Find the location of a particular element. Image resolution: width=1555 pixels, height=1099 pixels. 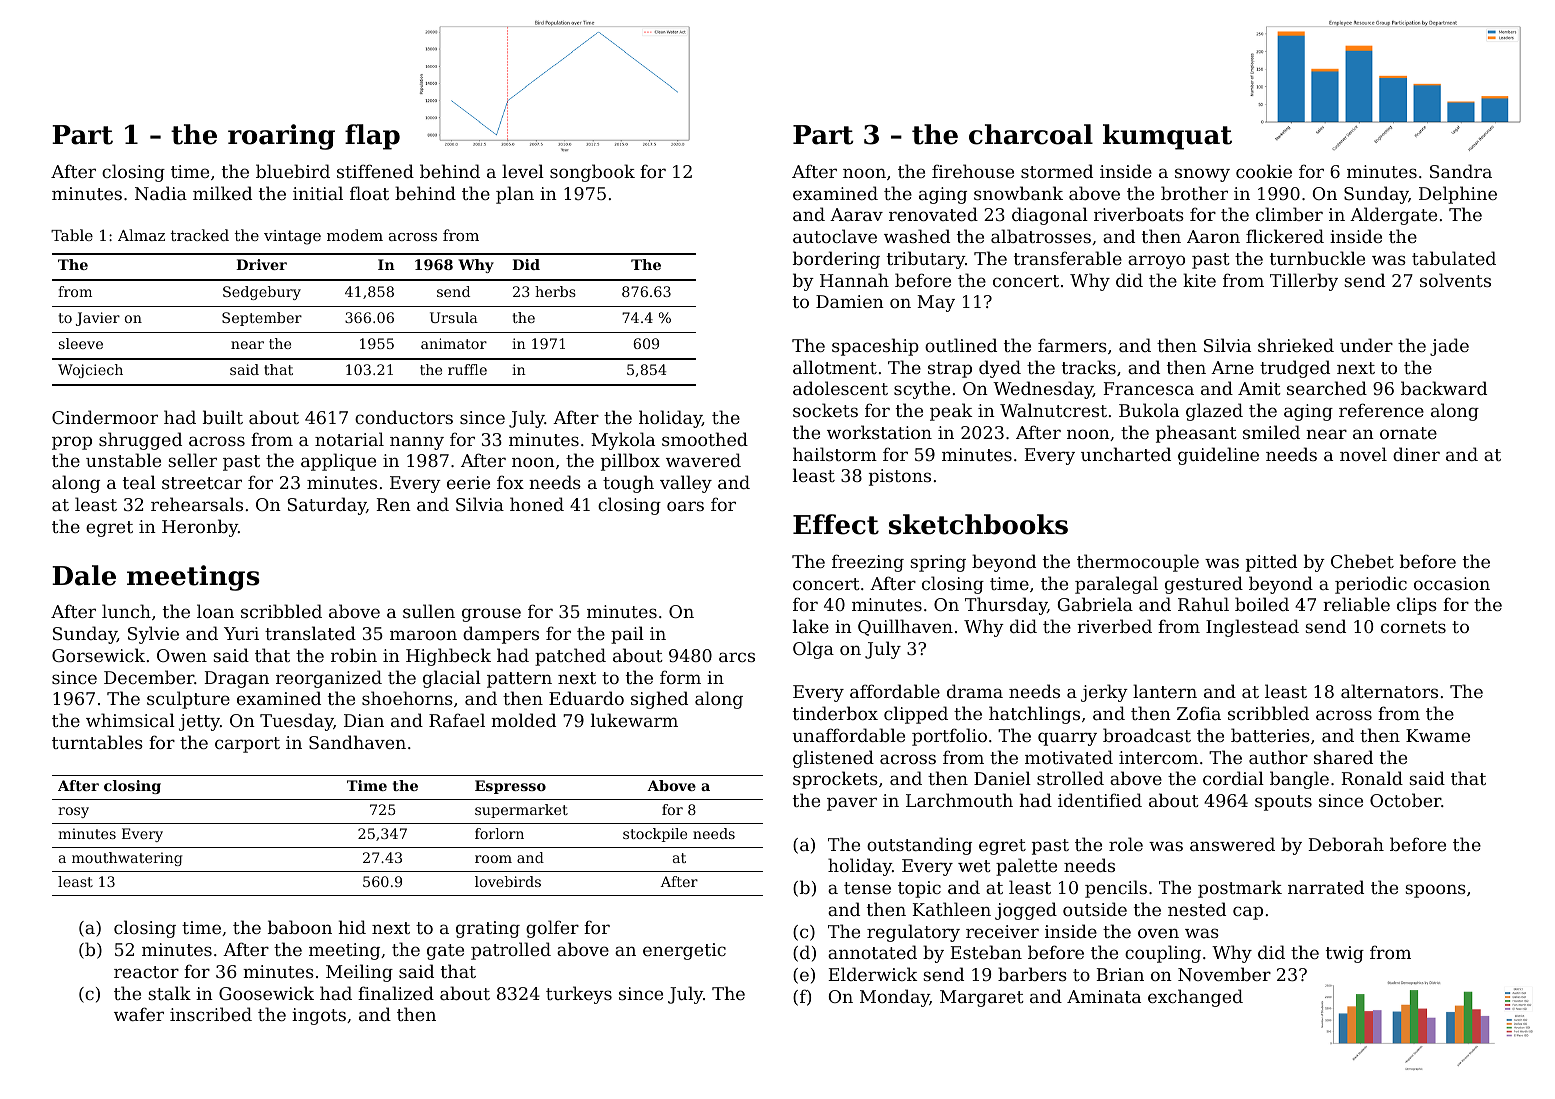

roaring is located at coordinates (281, 137).
